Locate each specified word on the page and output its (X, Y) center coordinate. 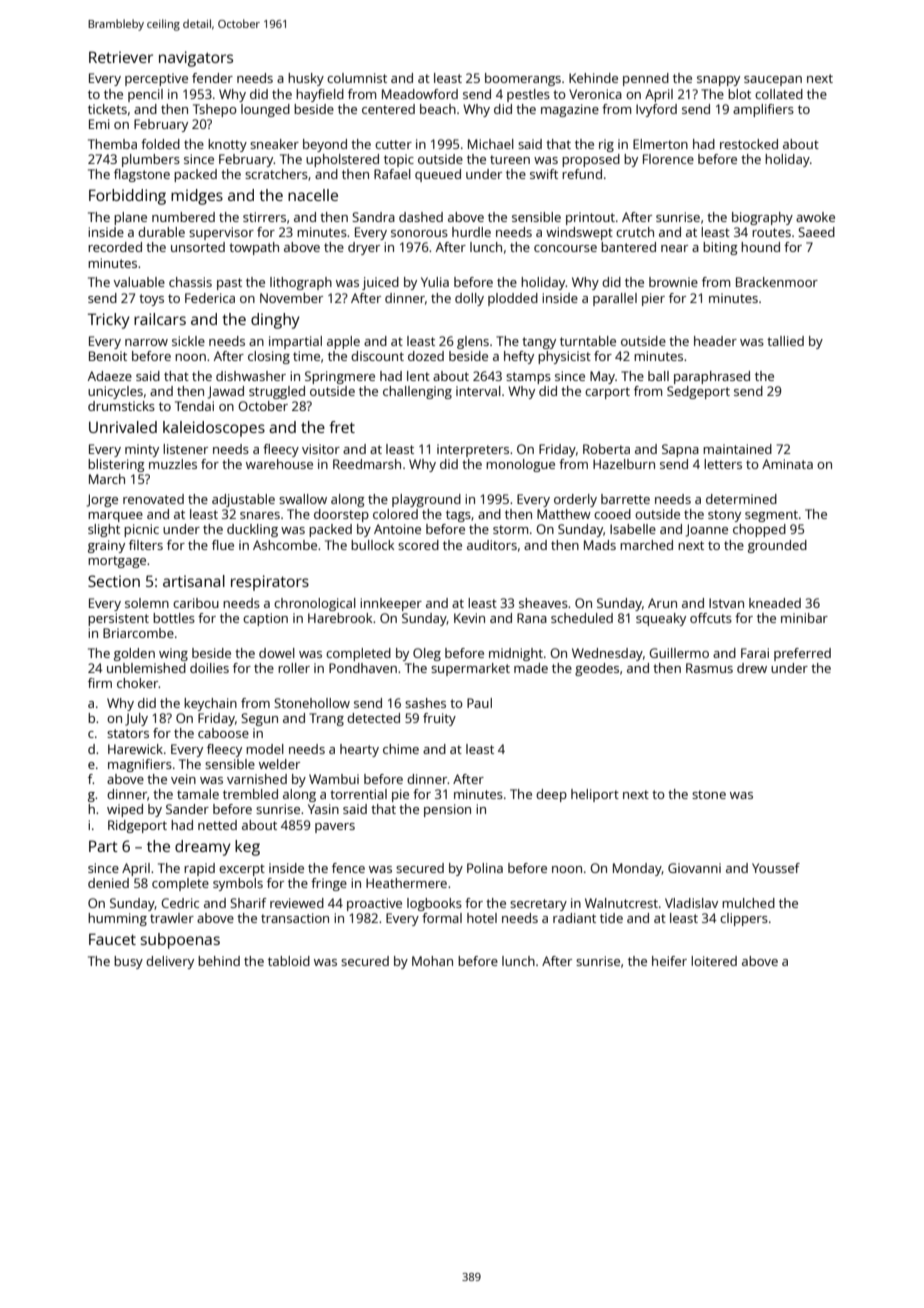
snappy (718, 81)
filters (146, 545)
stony (724, 516)
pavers (335, 828)
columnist (357, 78)
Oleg (427, 654)
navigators (196, 59)
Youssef (776, 868)
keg (247, 848)
